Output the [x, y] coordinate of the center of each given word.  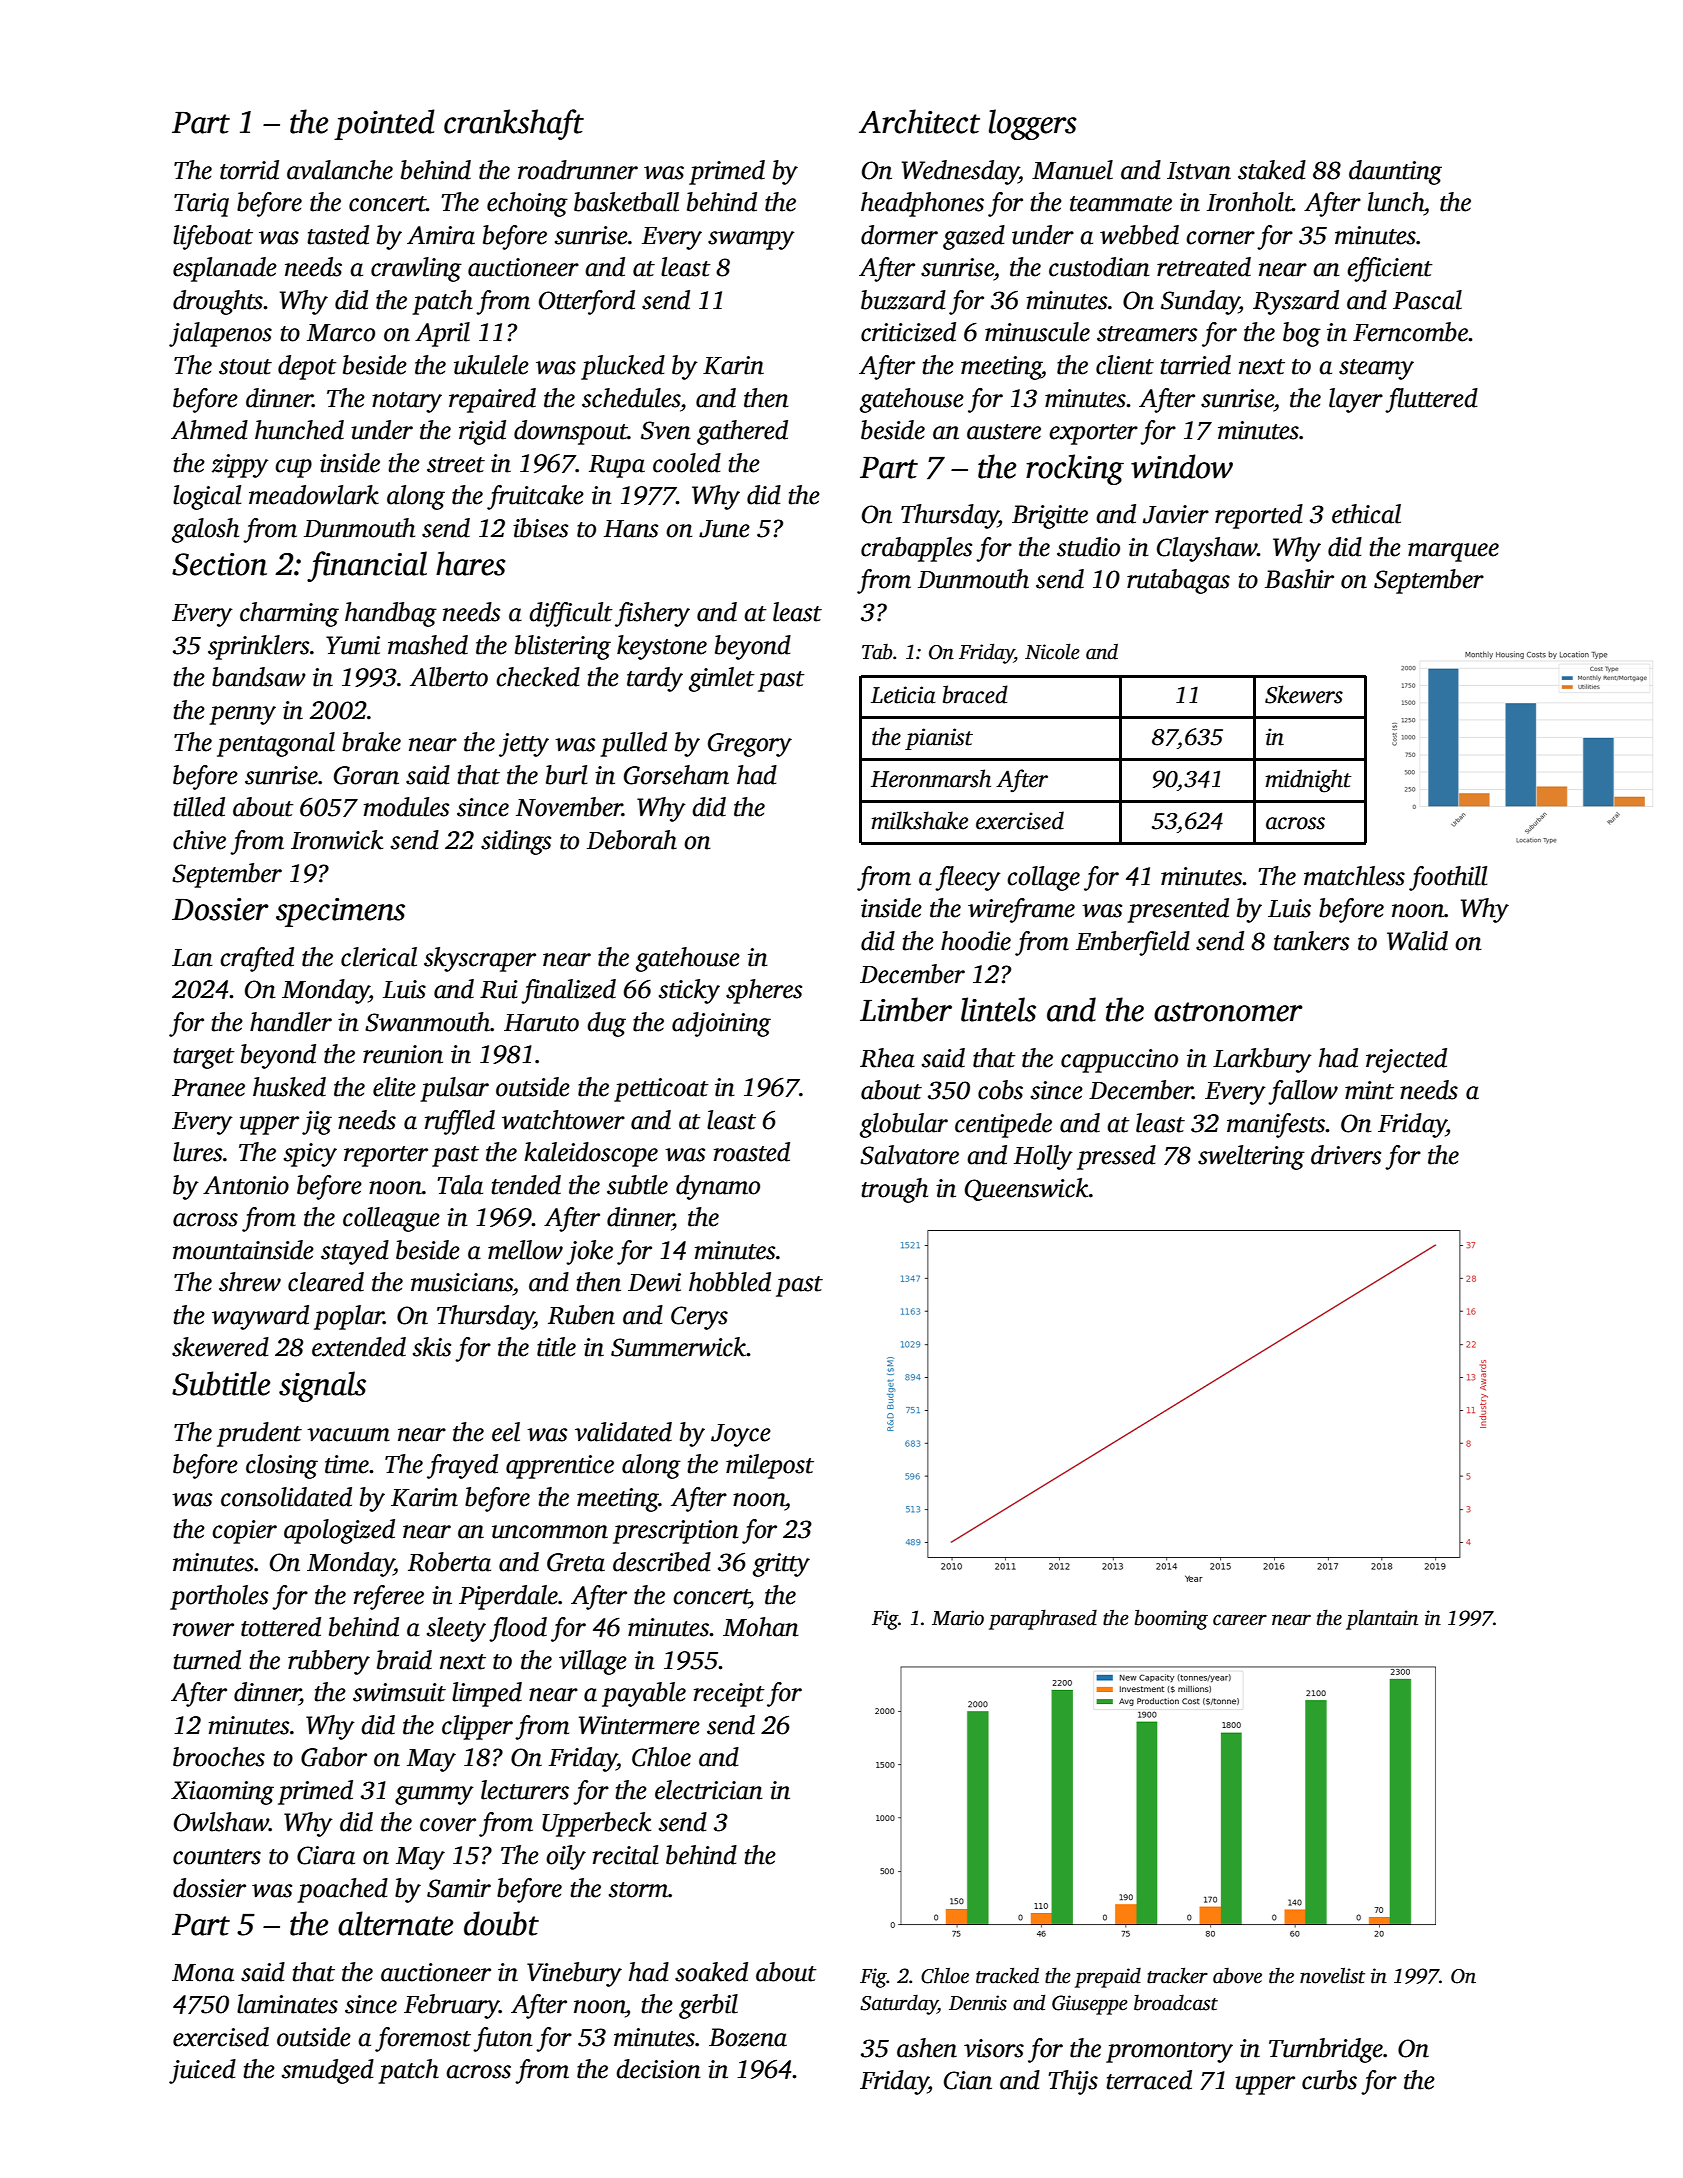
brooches [219, 1757]
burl [566, 775]
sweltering [1251, 1157]
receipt [729, 1695]
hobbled [730, 1282]
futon [503, 2039]
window [1182, 466]
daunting [1395, 172]
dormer [899, 235]
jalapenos [220, 334]
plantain [1382, 1619]
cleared [326, 1282]
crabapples [916, 549]
